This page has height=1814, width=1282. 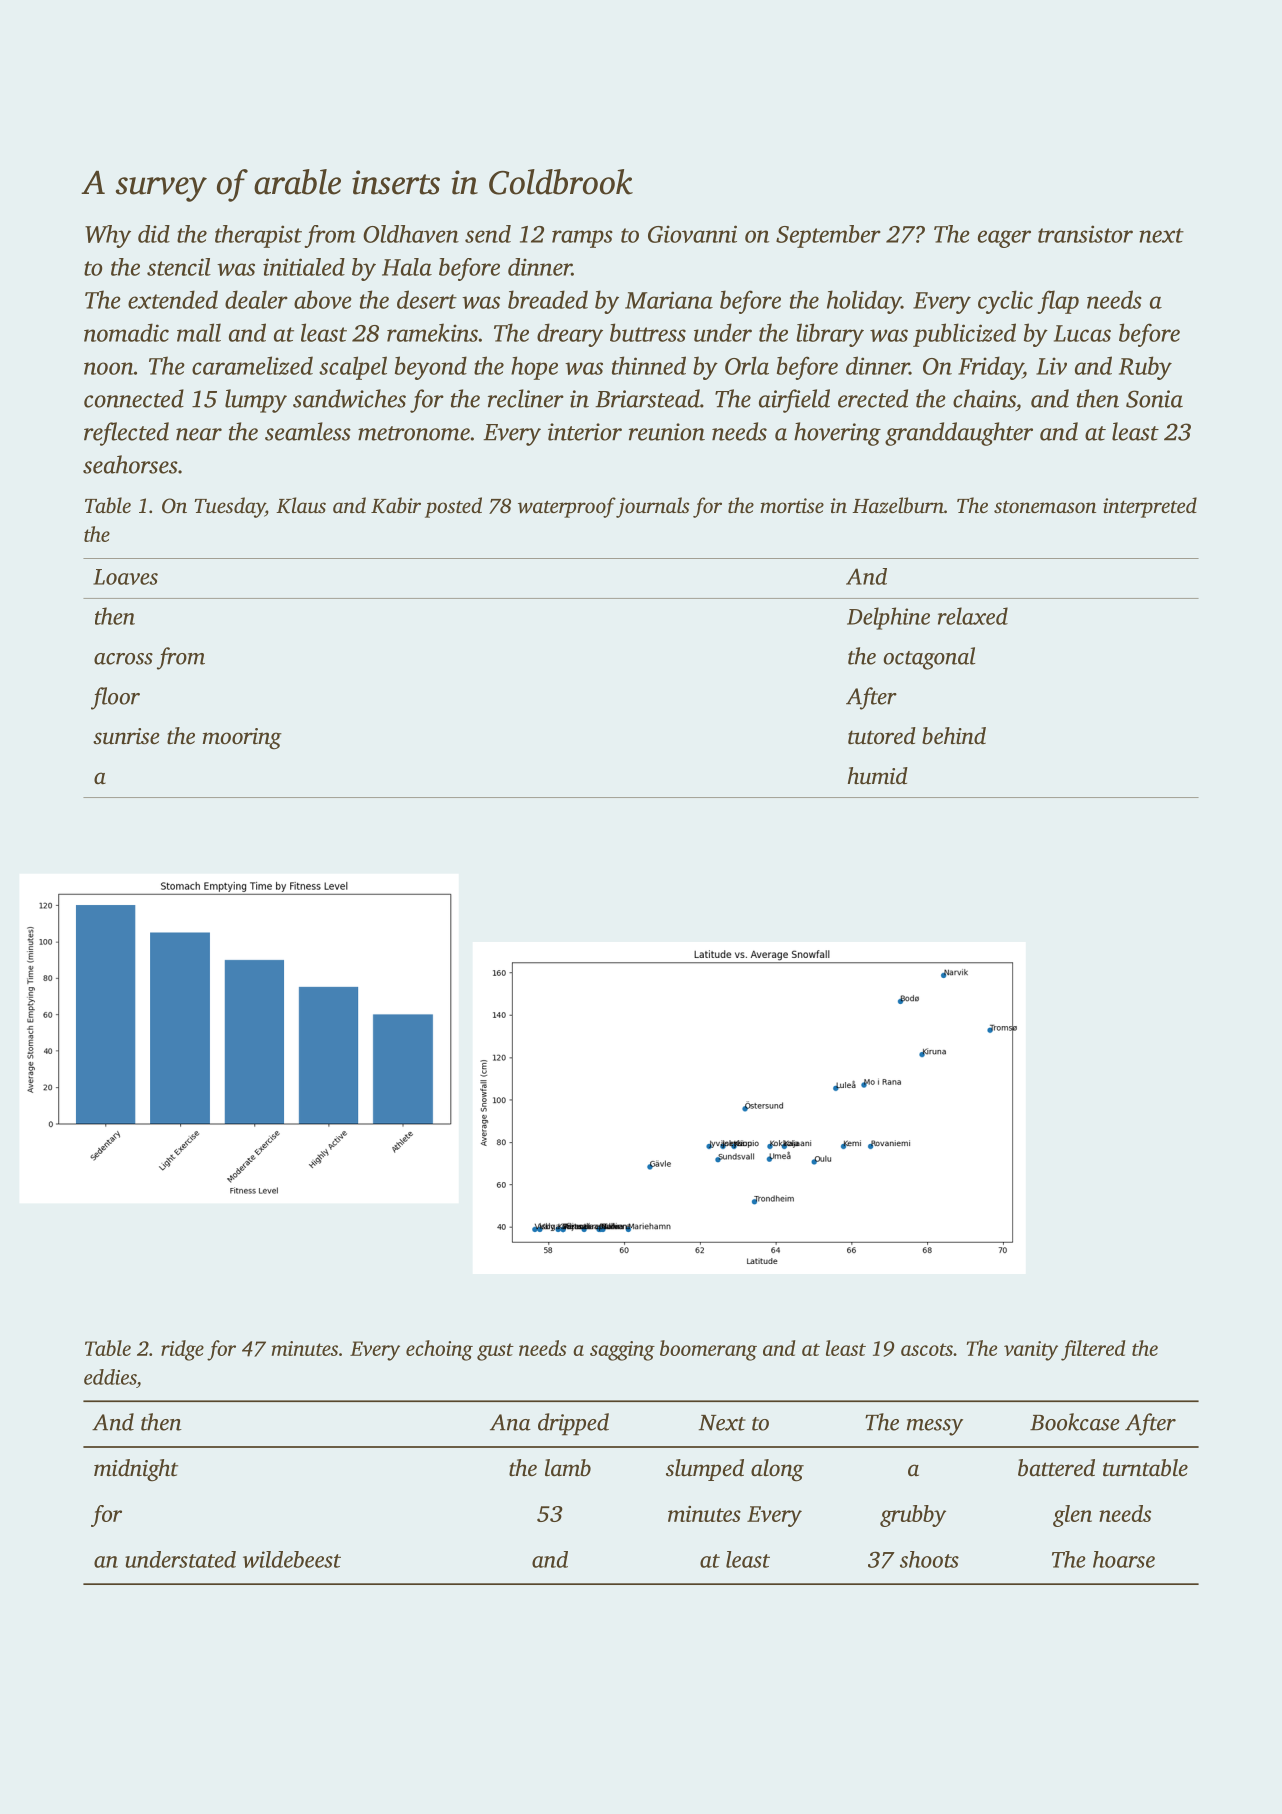 What do you see at coordinates (927, 1349) in the page?
I see `ascots` at bounding box center [927, 1349].
